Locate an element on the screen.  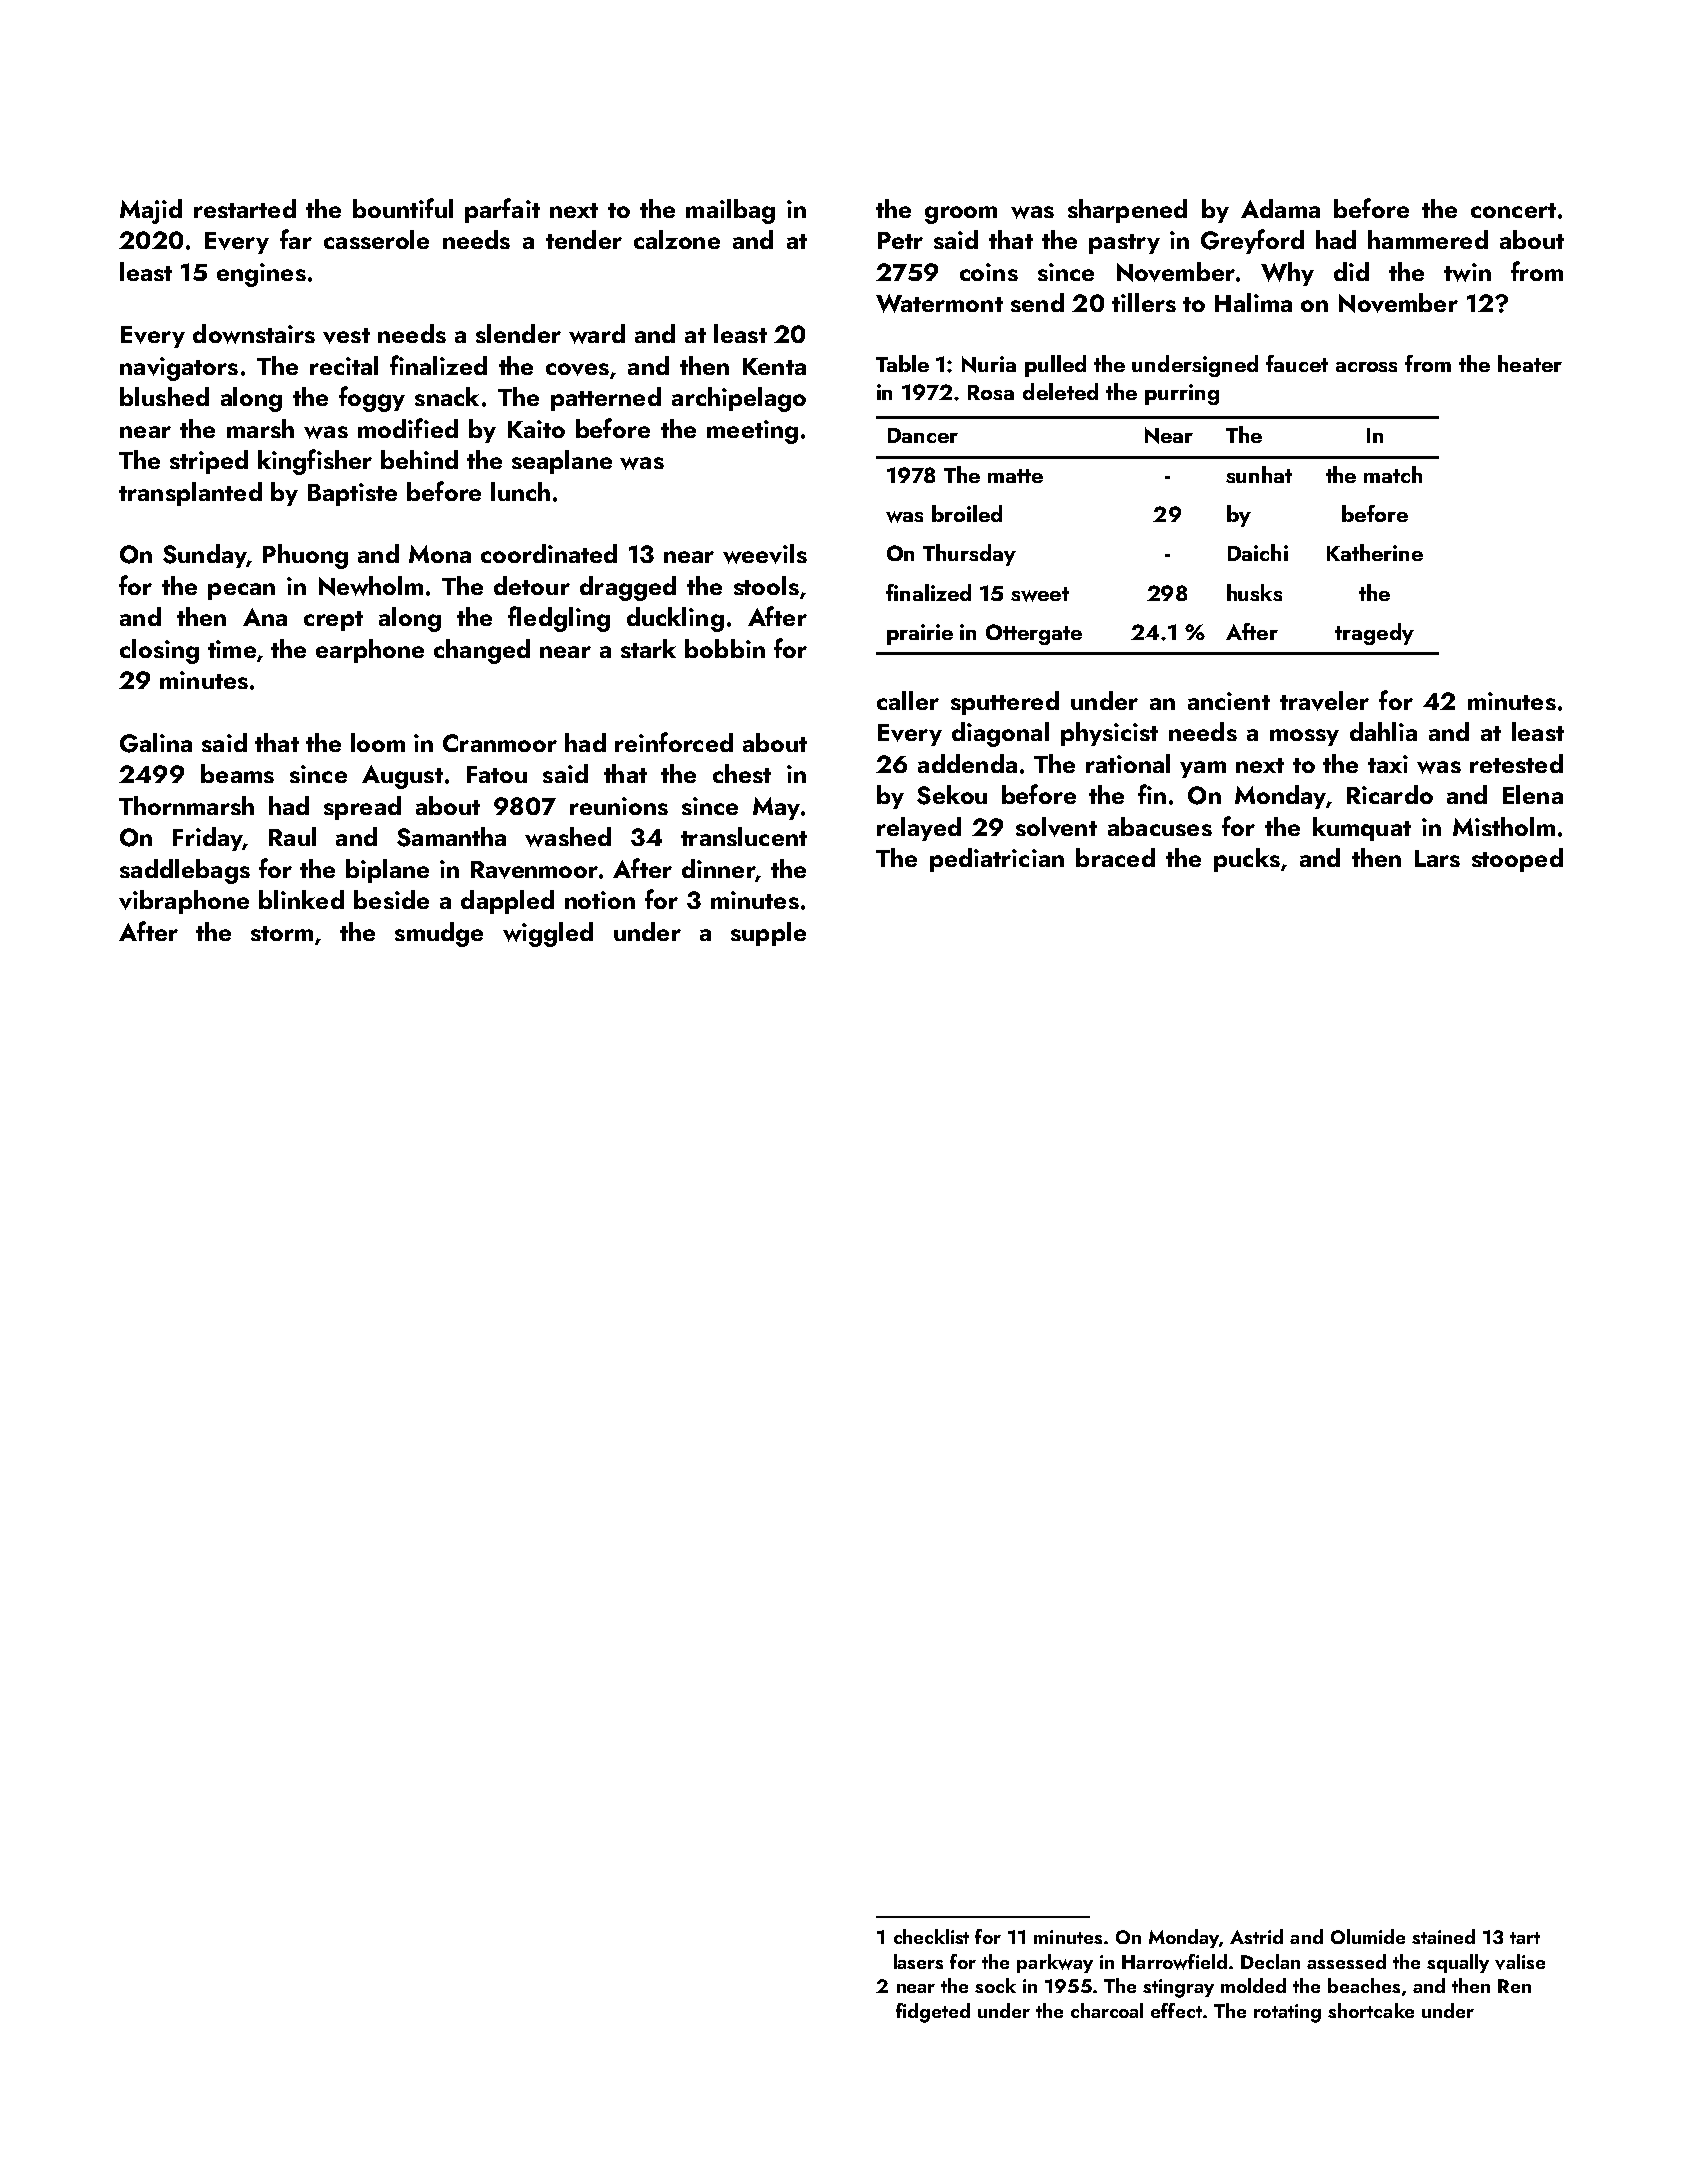
Katherine is located at coordinates (1375, 552).
